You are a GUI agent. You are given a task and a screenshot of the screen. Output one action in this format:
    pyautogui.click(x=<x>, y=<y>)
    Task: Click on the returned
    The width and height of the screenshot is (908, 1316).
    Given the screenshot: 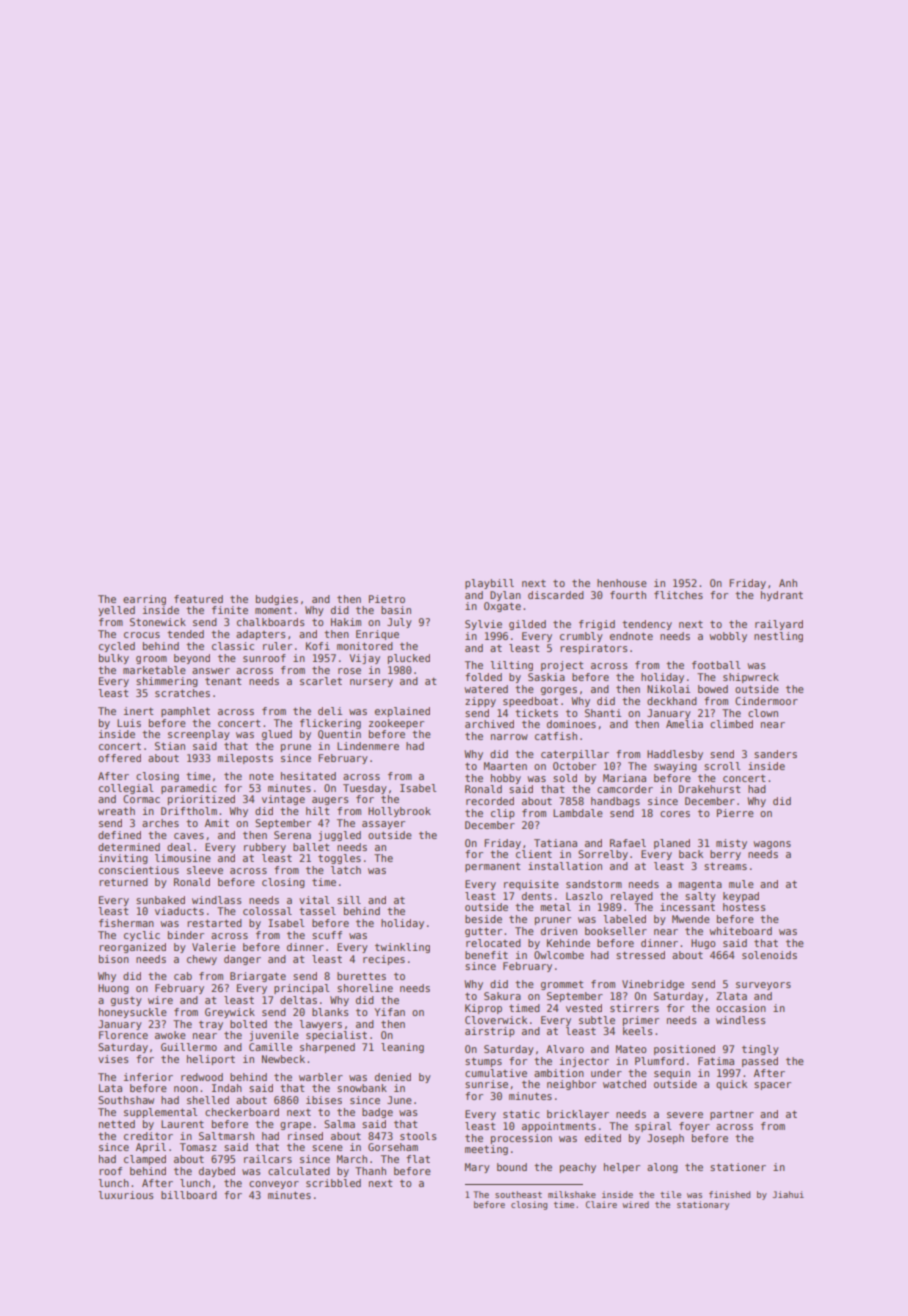 What is the action you would take?
    pyautogui.click(x=123, y=882)
